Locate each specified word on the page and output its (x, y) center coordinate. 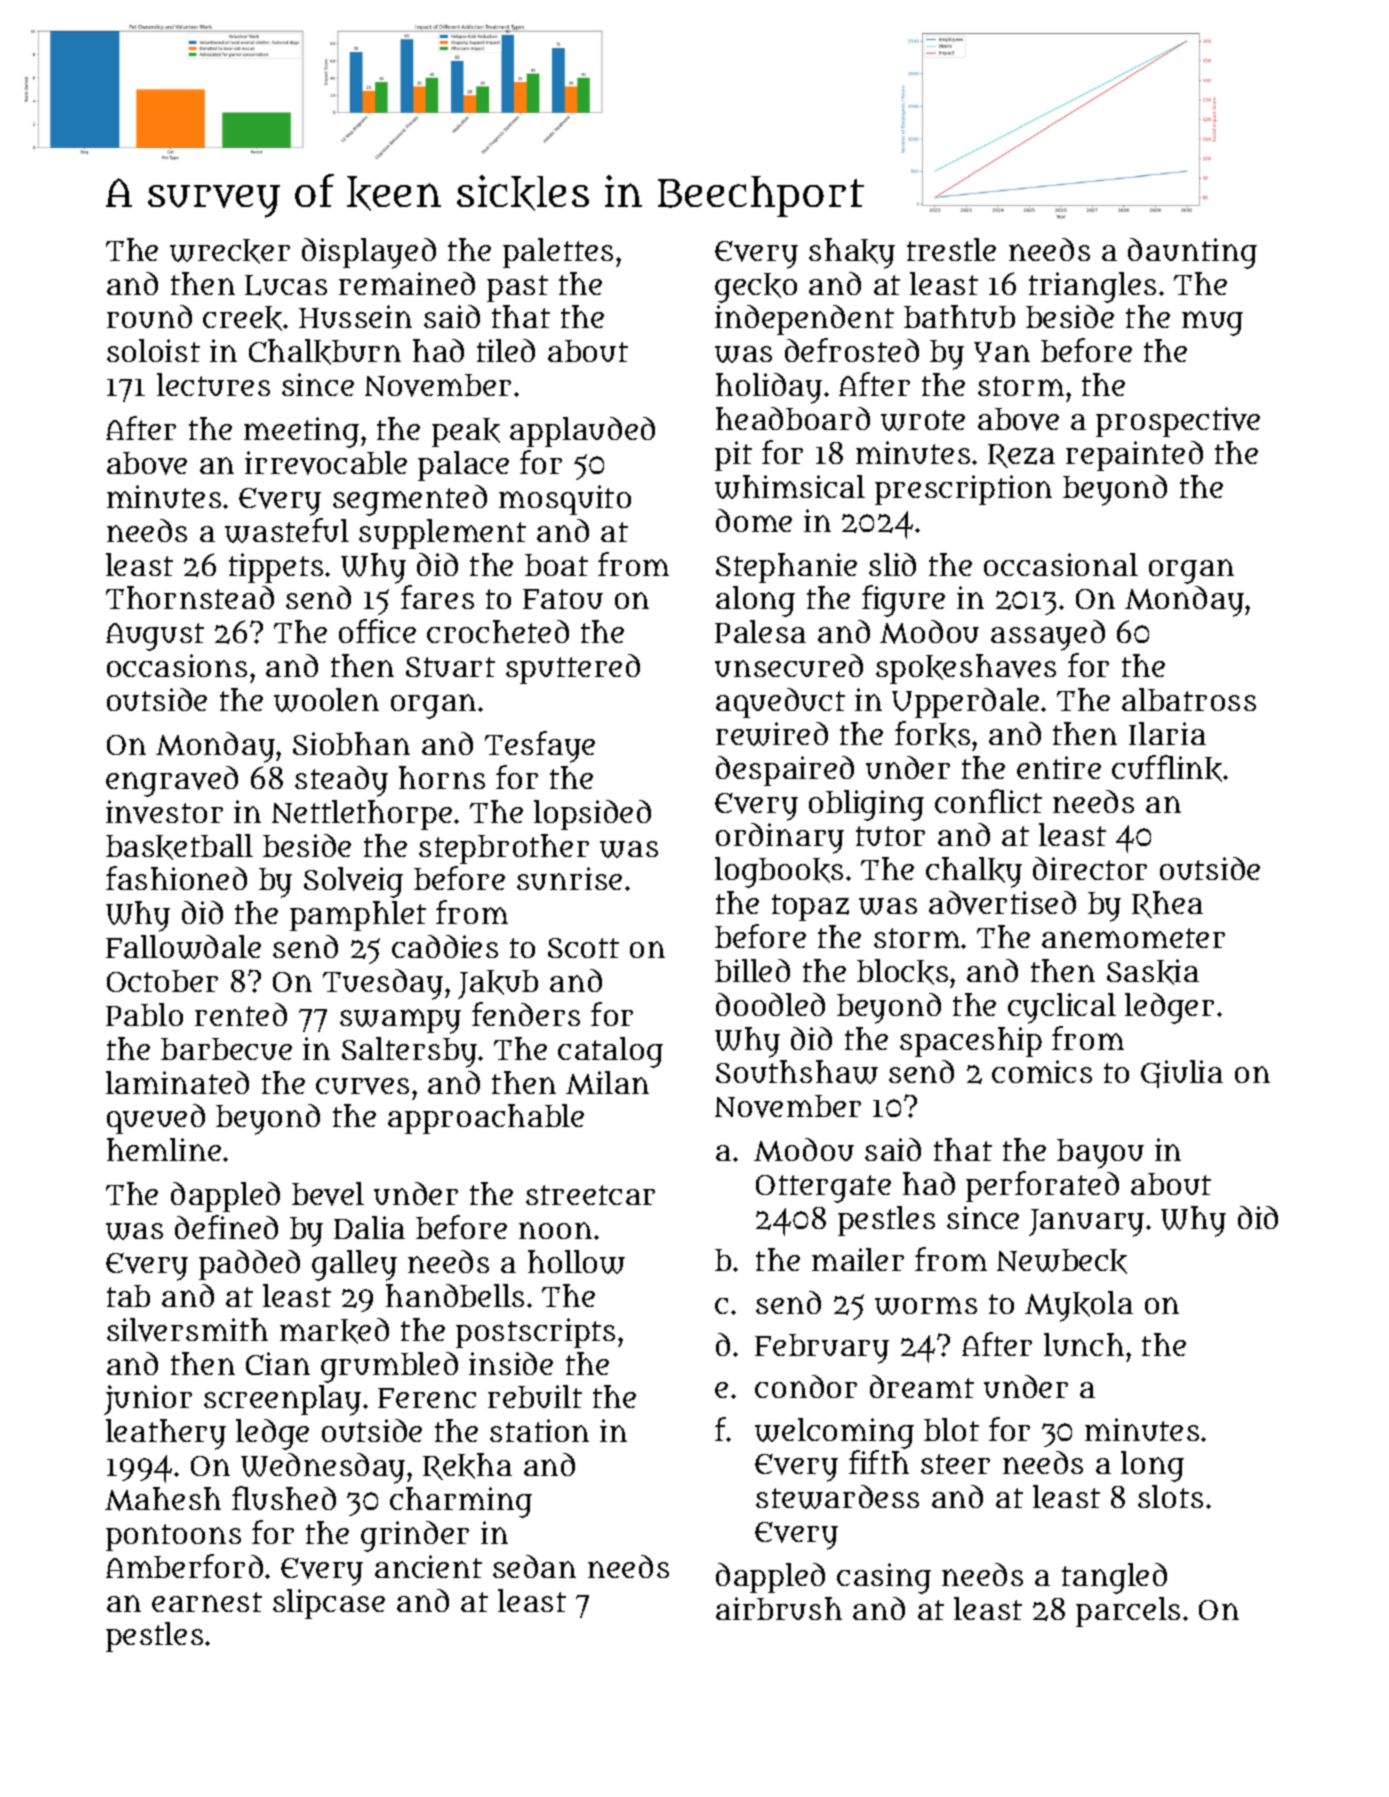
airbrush (779, 1608)
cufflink (1167, 768)
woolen (326, 700)
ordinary (780, 838)
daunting (1192, 253)
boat (556, 565)
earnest (207, 1602)
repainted (1134, 456)
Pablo (144, 1014)
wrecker (230, 251)
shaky (852, 253)
